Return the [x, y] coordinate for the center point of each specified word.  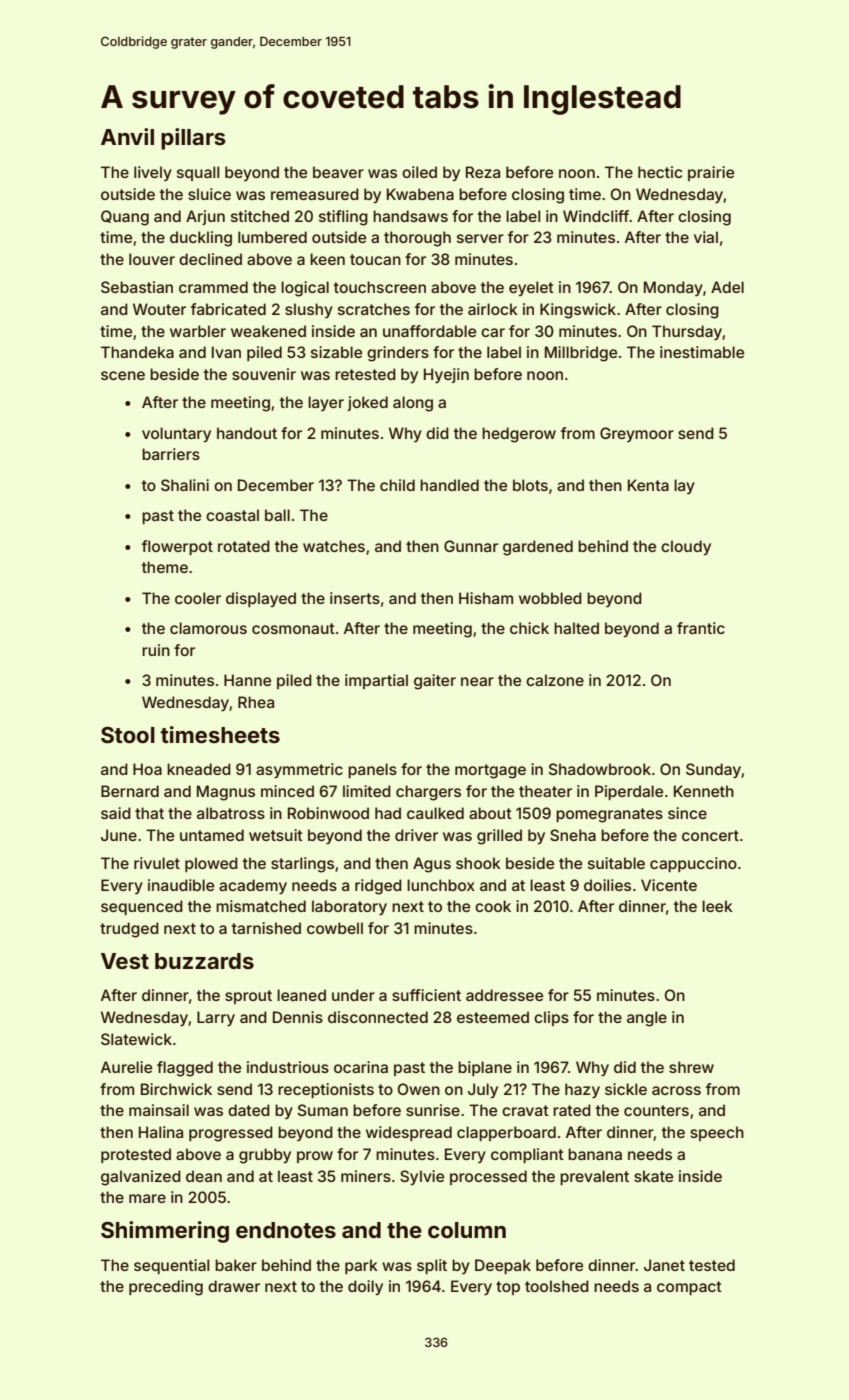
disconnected [378, 1017]
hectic [660, 172]
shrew [691, 1067]
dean [204, 1176]
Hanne [247, 680]
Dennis [298, 1017]
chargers [428, 793]
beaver [338, 172]
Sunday [713, 771]
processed [488, 1177]
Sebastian [137, 287]
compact [689, 1288]
